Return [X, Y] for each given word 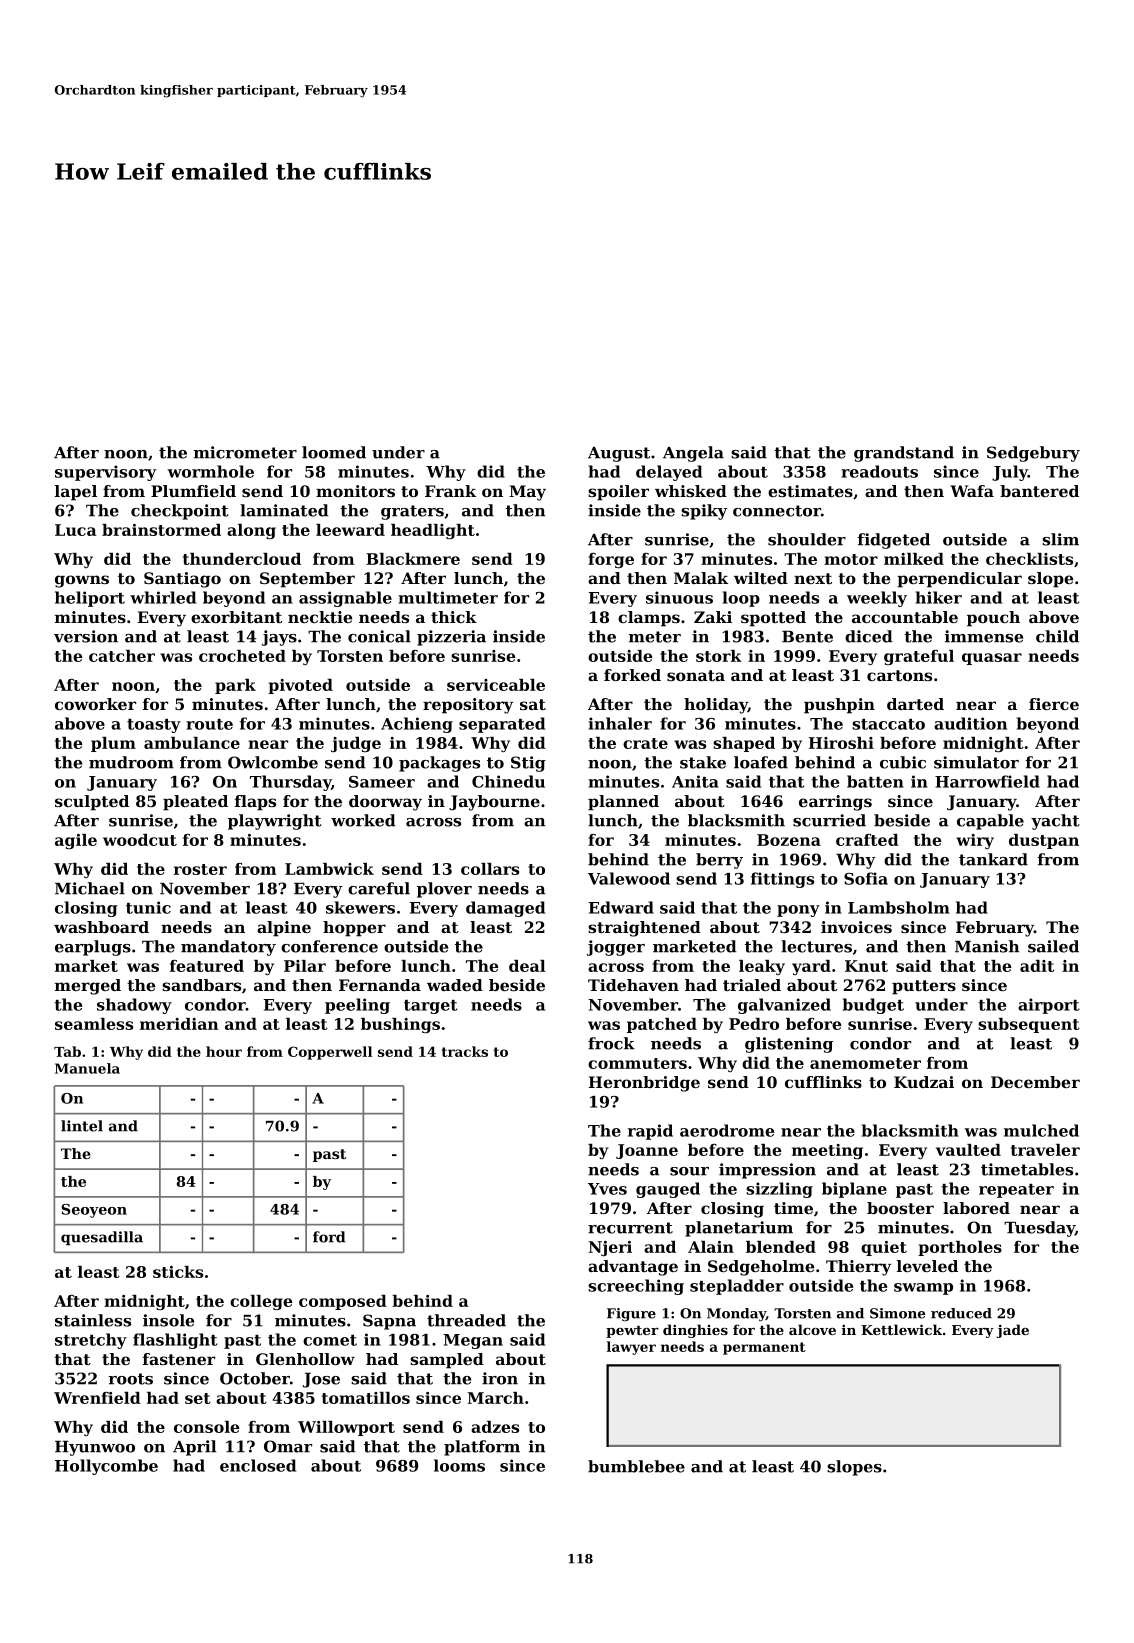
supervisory [105, 473]
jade [1013, 1331]
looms [459, 1465]
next [813, 578]
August [619, 454]
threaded [466, 1320]
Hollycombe [106, 1467]
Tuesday [1039, 1229]
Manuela [87, 1068]
